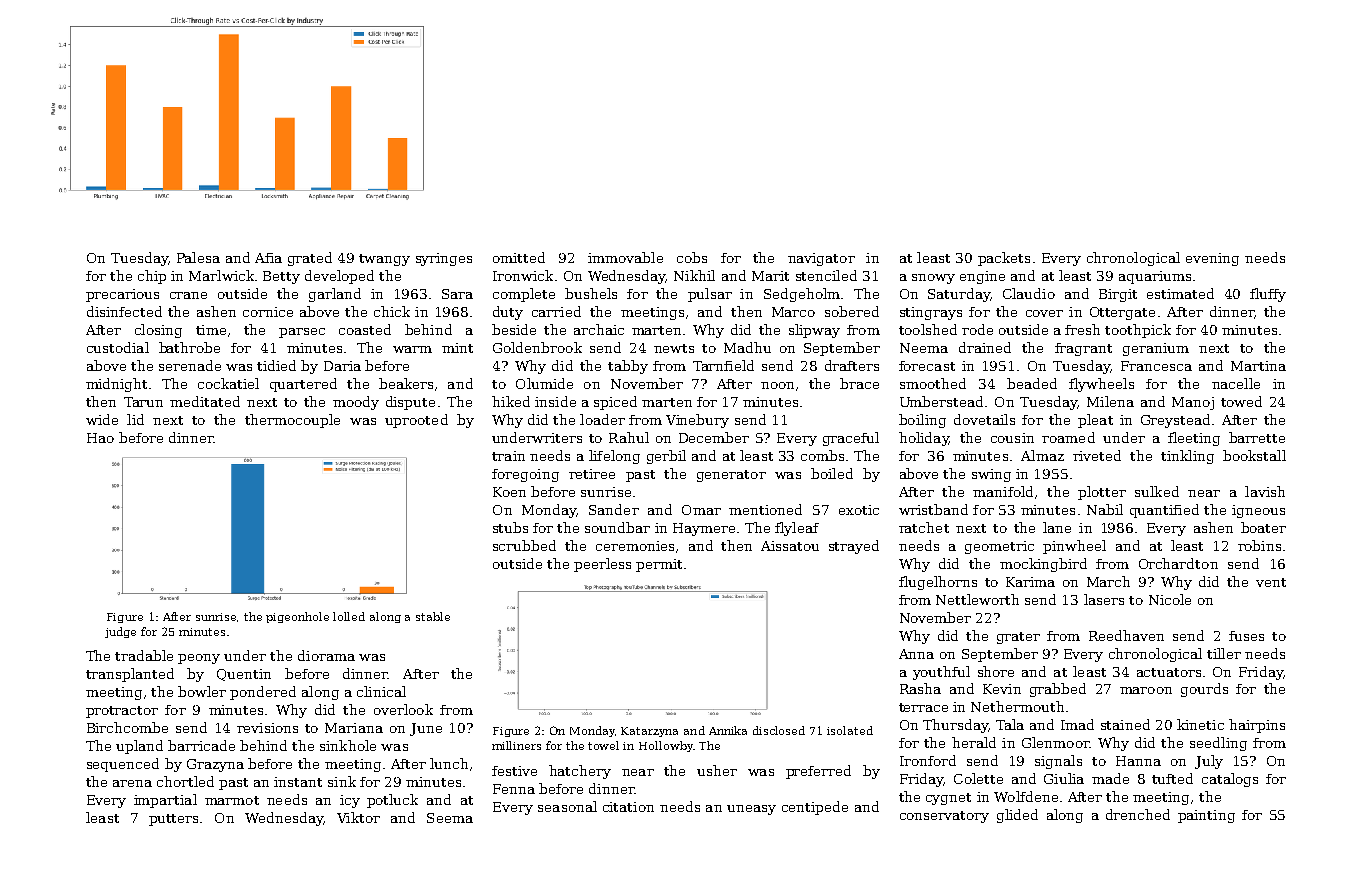  I want to click on bushels, so click(591, 293).
